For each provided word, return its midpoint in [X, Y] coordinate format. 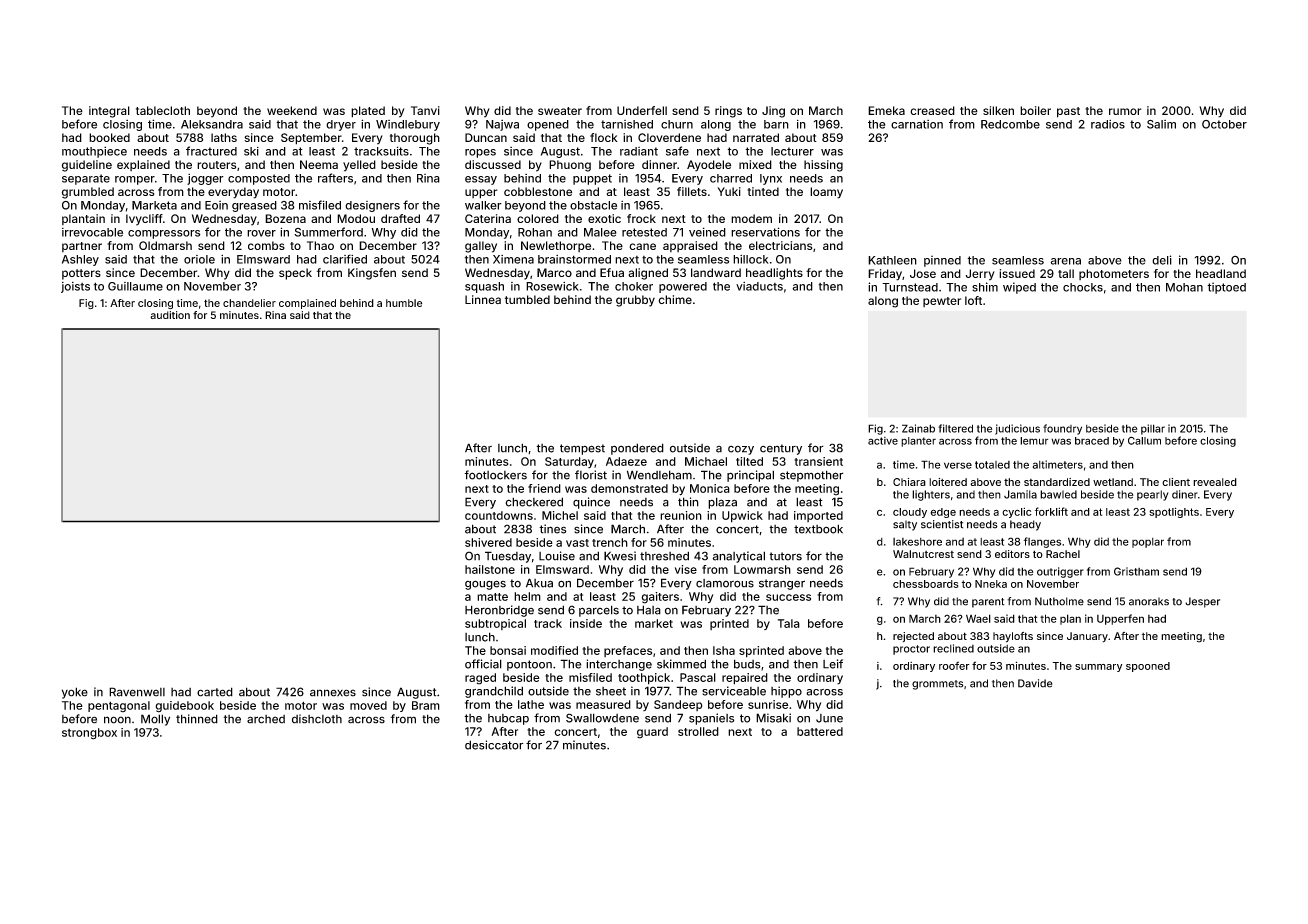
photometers [1114, 274]
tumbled [527, 299]
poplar [1148, 543]
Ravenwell [137, 692]
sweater [560, 111]
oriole [199, 259]
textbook [818, 529]
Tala [789, 623]
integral [109, 112]
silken [998, 110]
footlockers [495, 475]
